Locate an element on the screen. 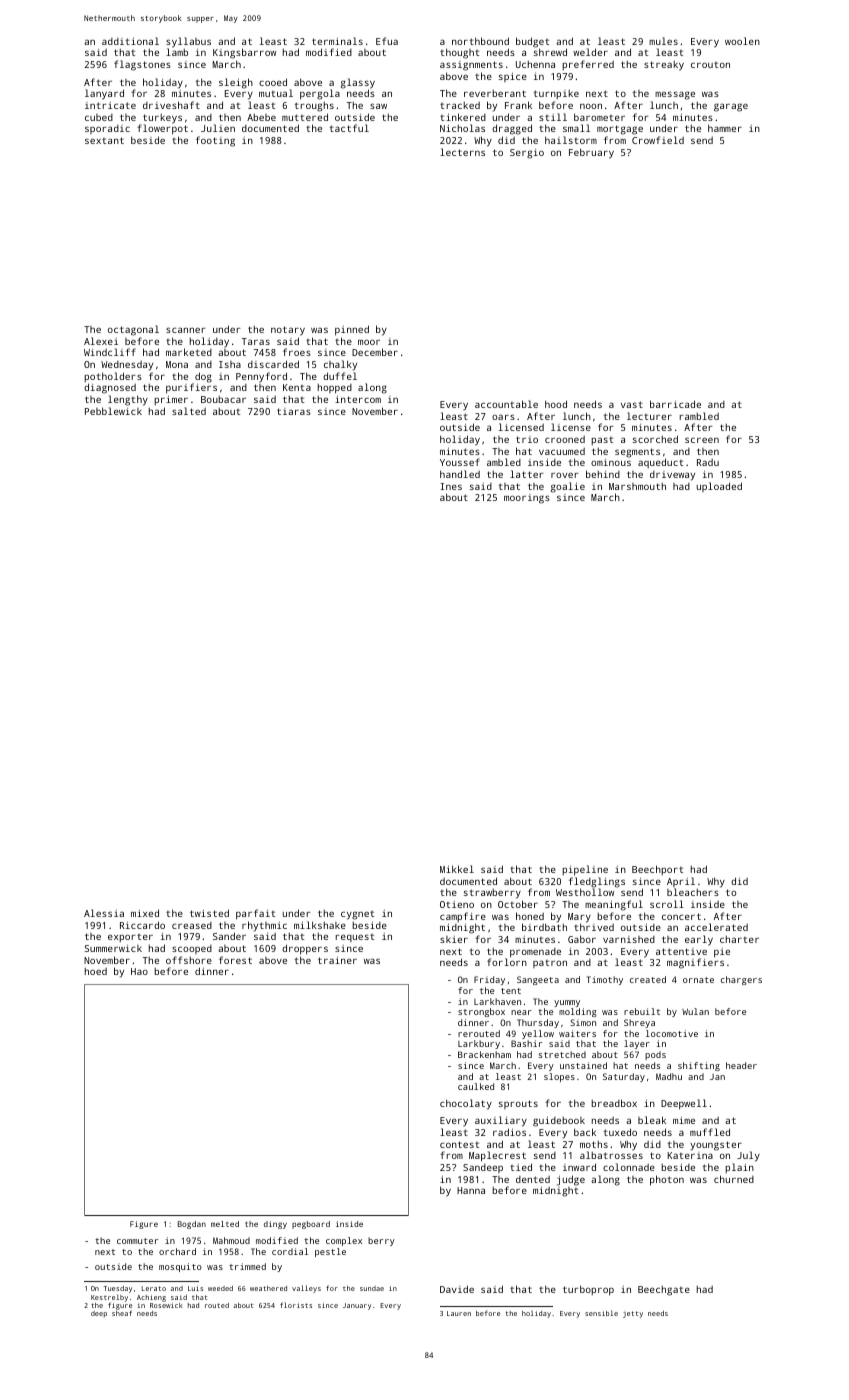  budget is located at coordinates (532, 43).
